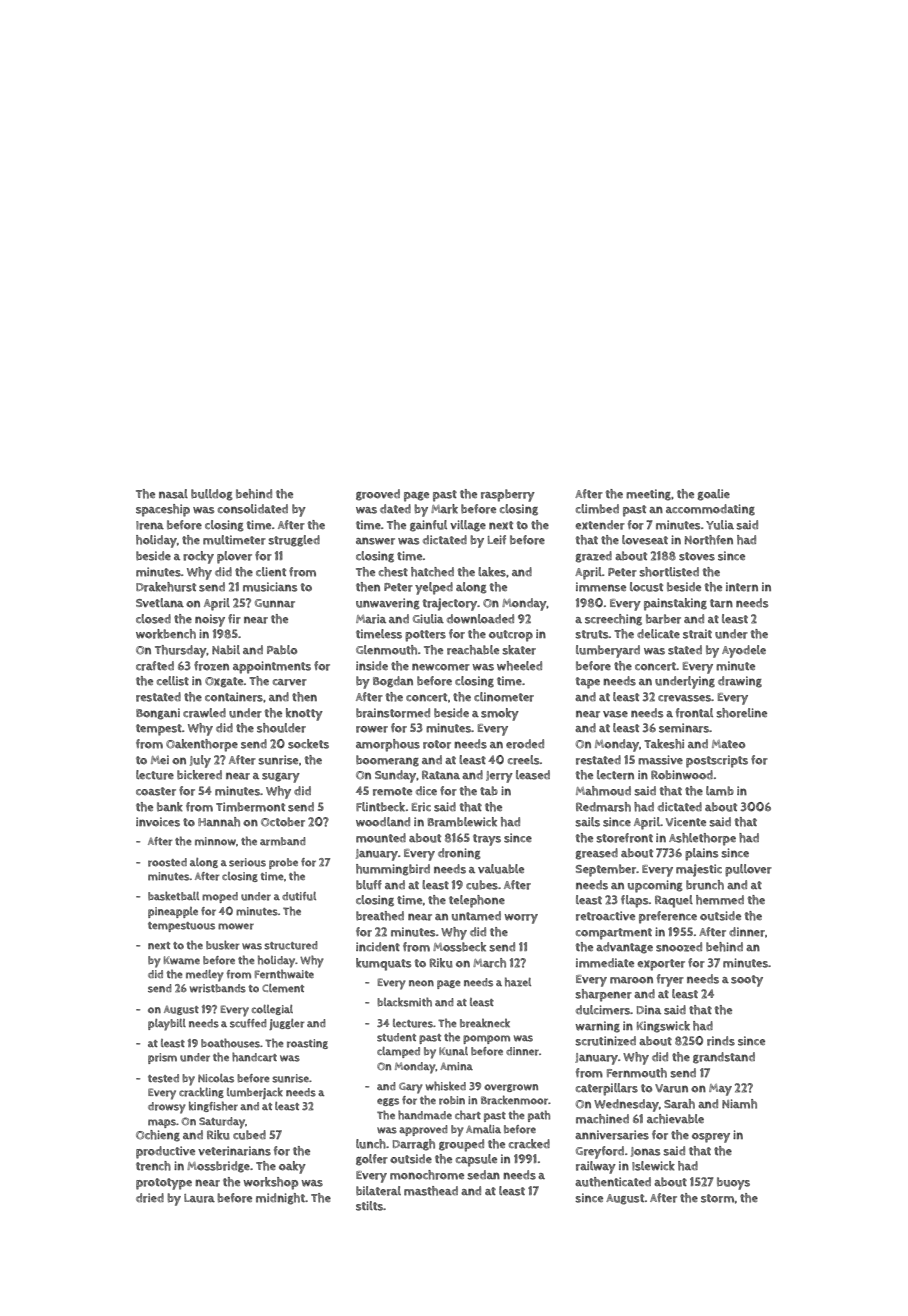  What do you see at coordinates (748, 870) in the screenshot?
I see `pullover` at bounding box center [748, 870].
